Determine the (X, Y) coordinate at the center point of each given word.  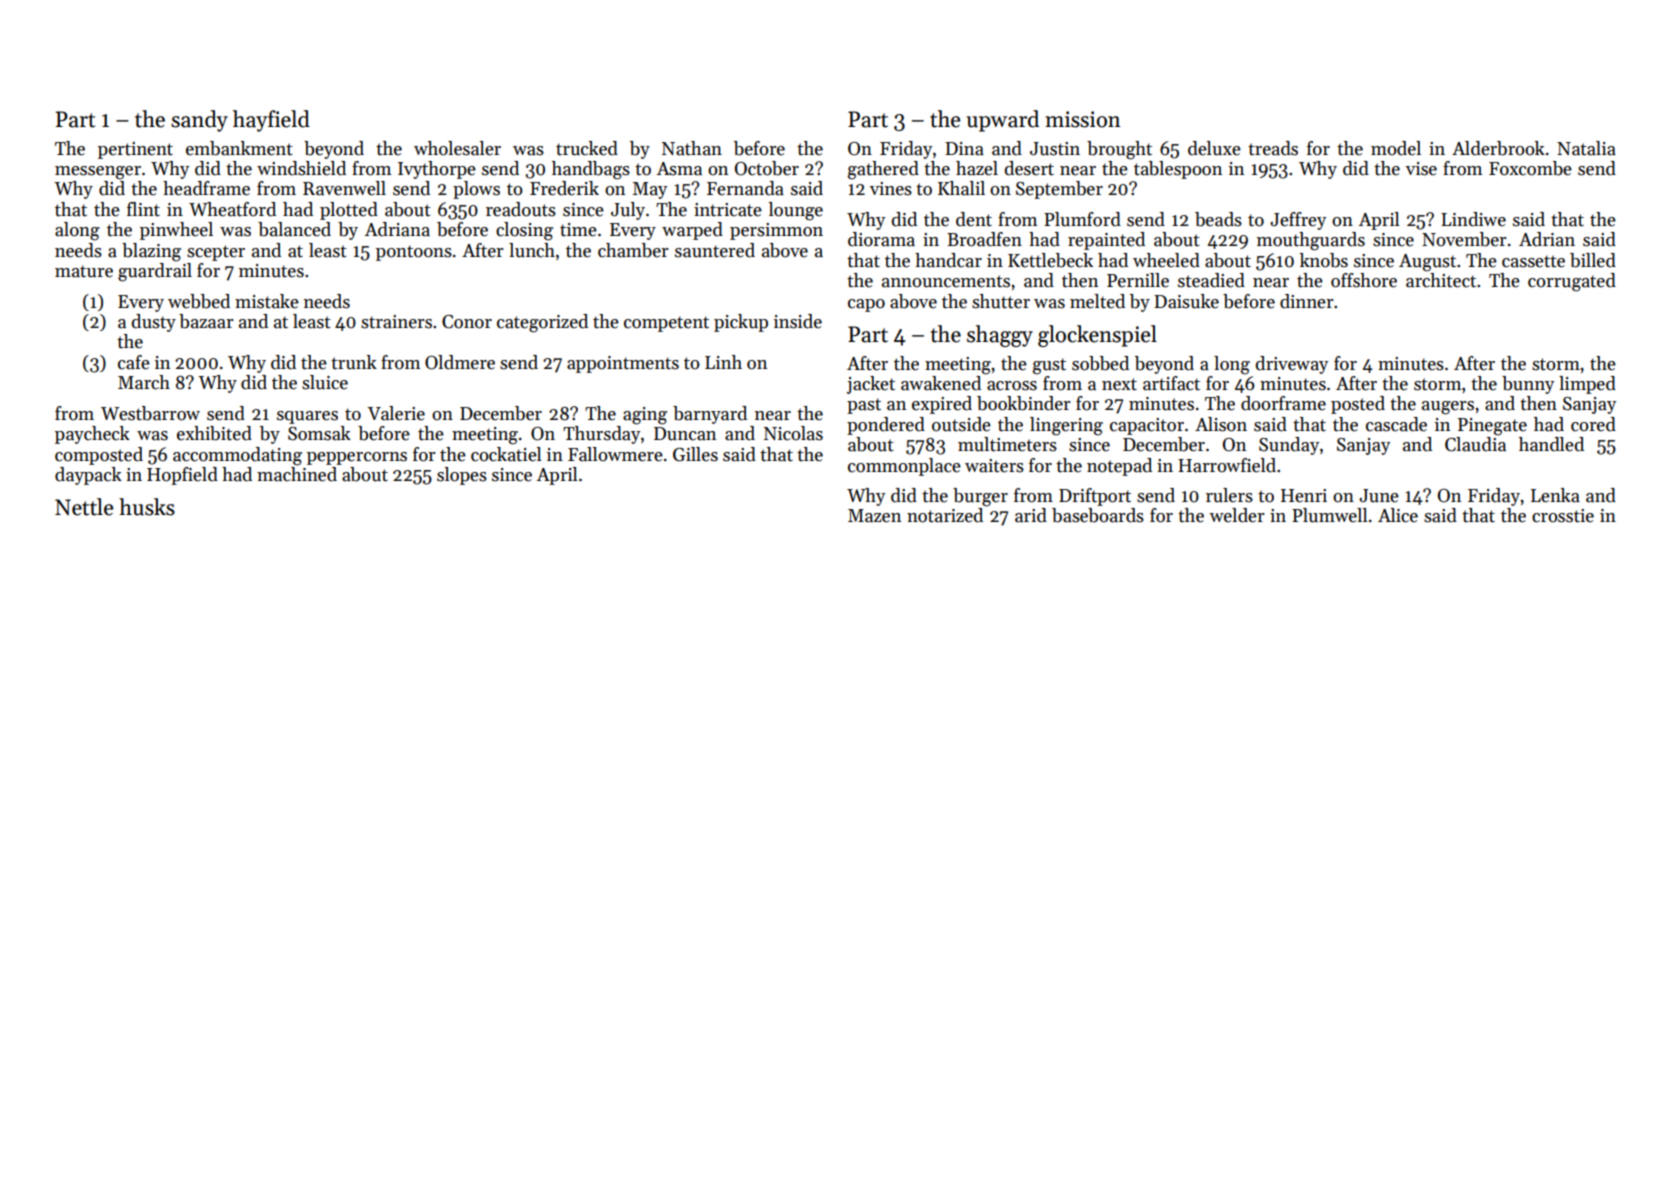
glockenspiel (1097, 336)
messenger (98, 173)
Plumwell (1330, 515)
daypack (88, 476)
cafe (134, 362)
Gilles (695, 454)
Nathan (692, 148)
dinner (1307, 301)
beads (1218, 219)
